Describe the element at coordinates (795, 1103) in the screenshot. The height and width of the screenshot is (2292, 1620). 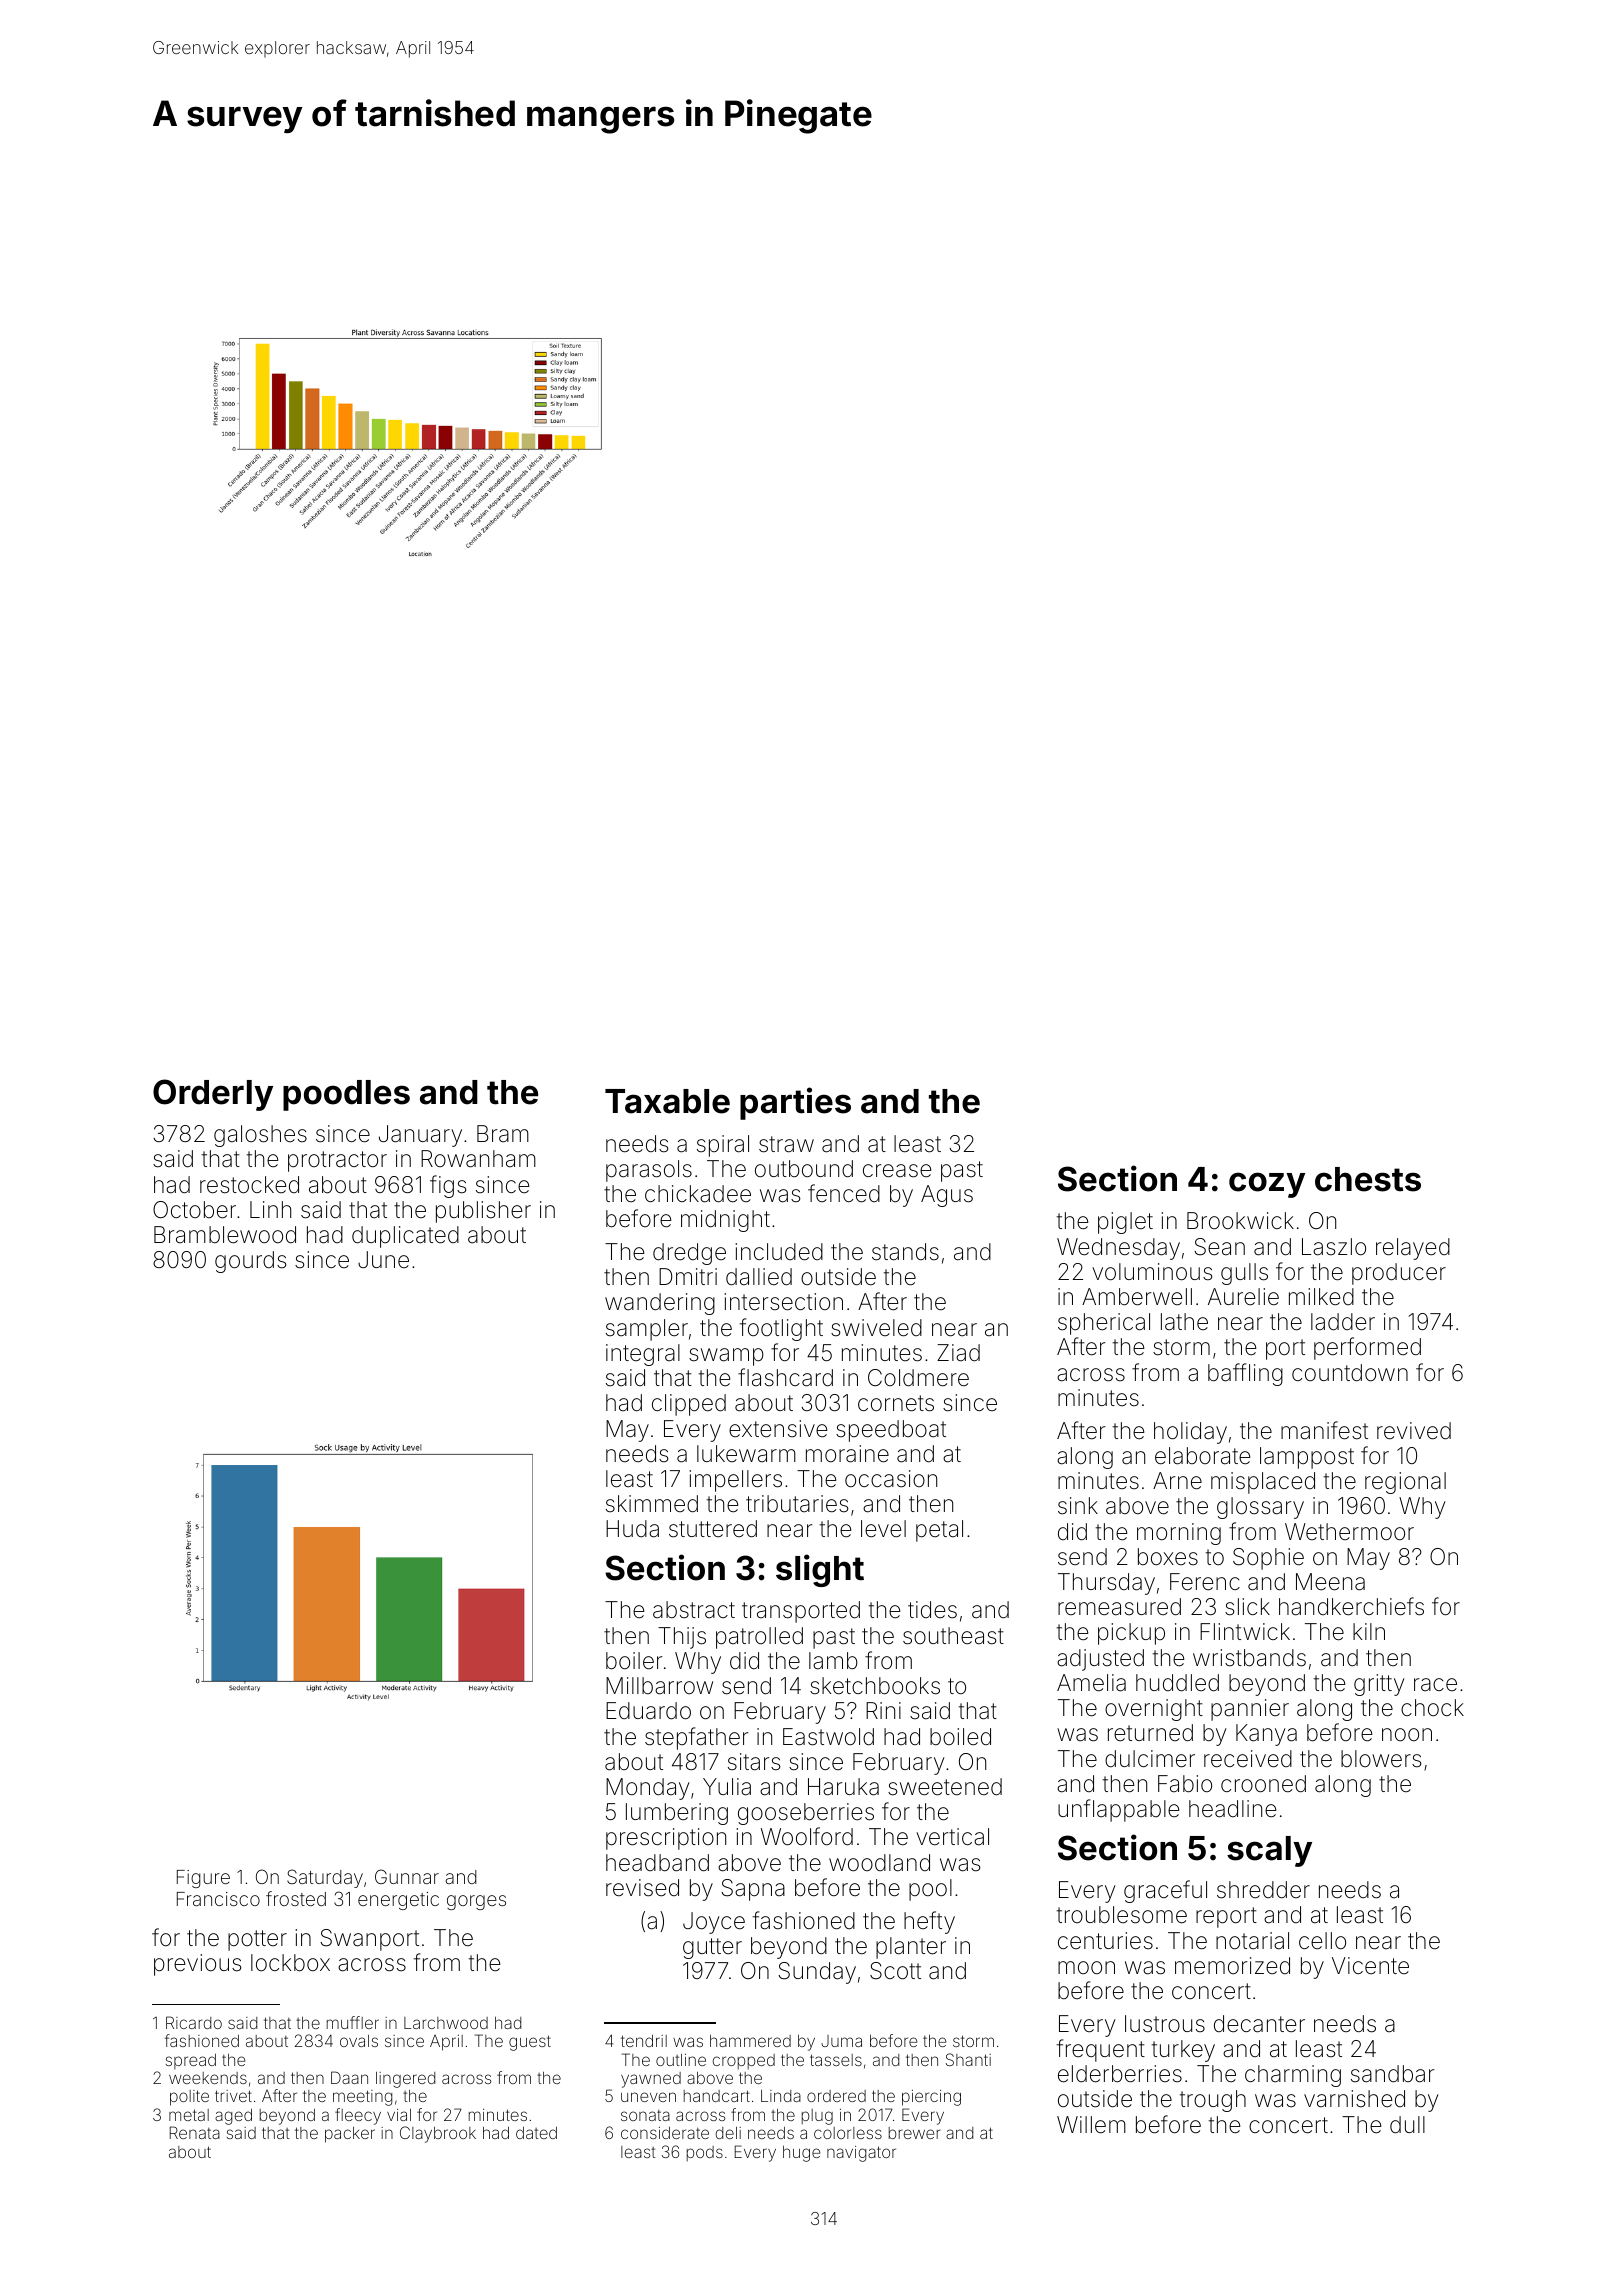
I see `parties` at that location.
